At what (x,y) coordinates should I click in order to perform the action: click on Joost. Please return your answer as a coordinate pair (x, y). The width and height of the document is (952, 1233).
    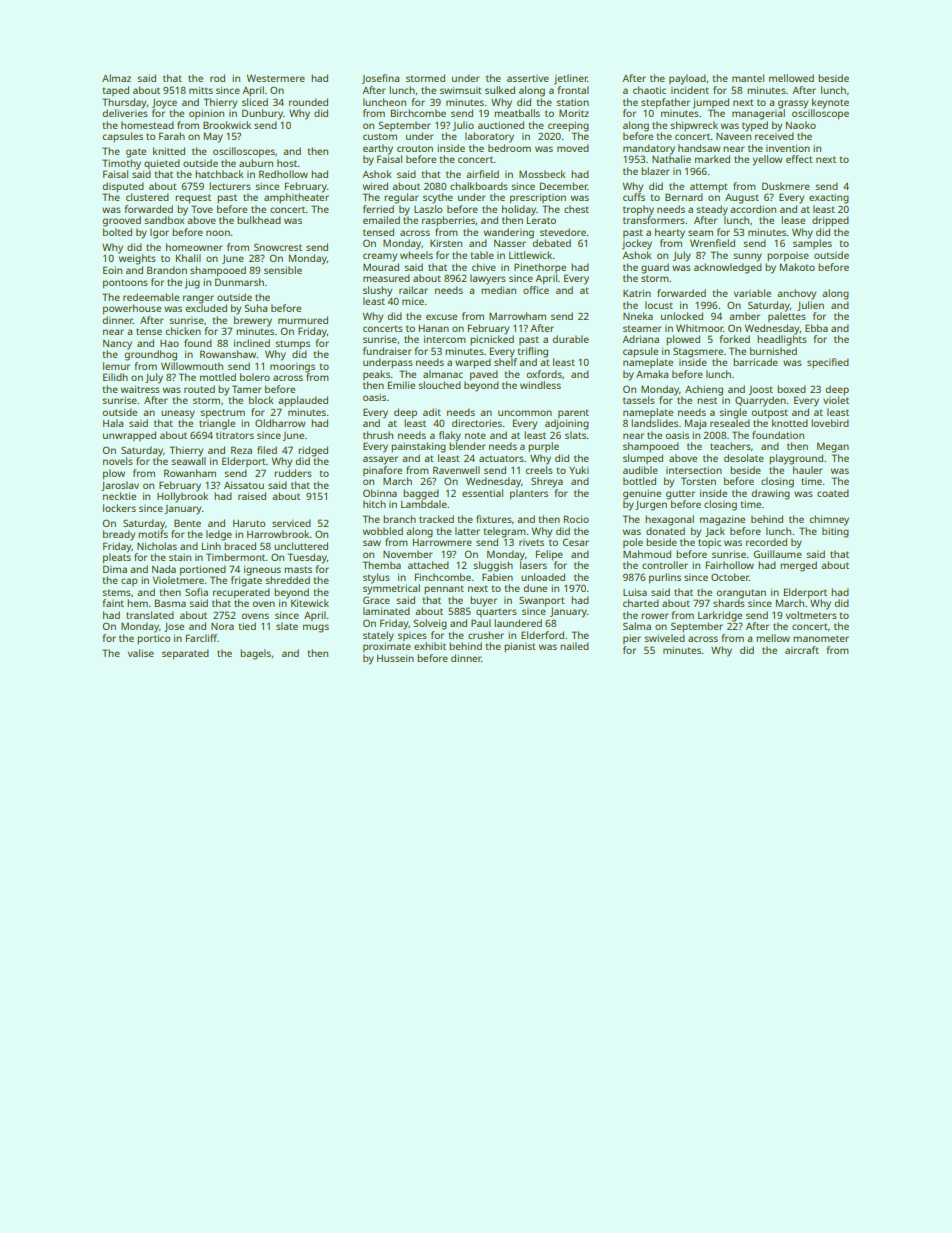
    Looking at the image, I should click on (761, 390).
